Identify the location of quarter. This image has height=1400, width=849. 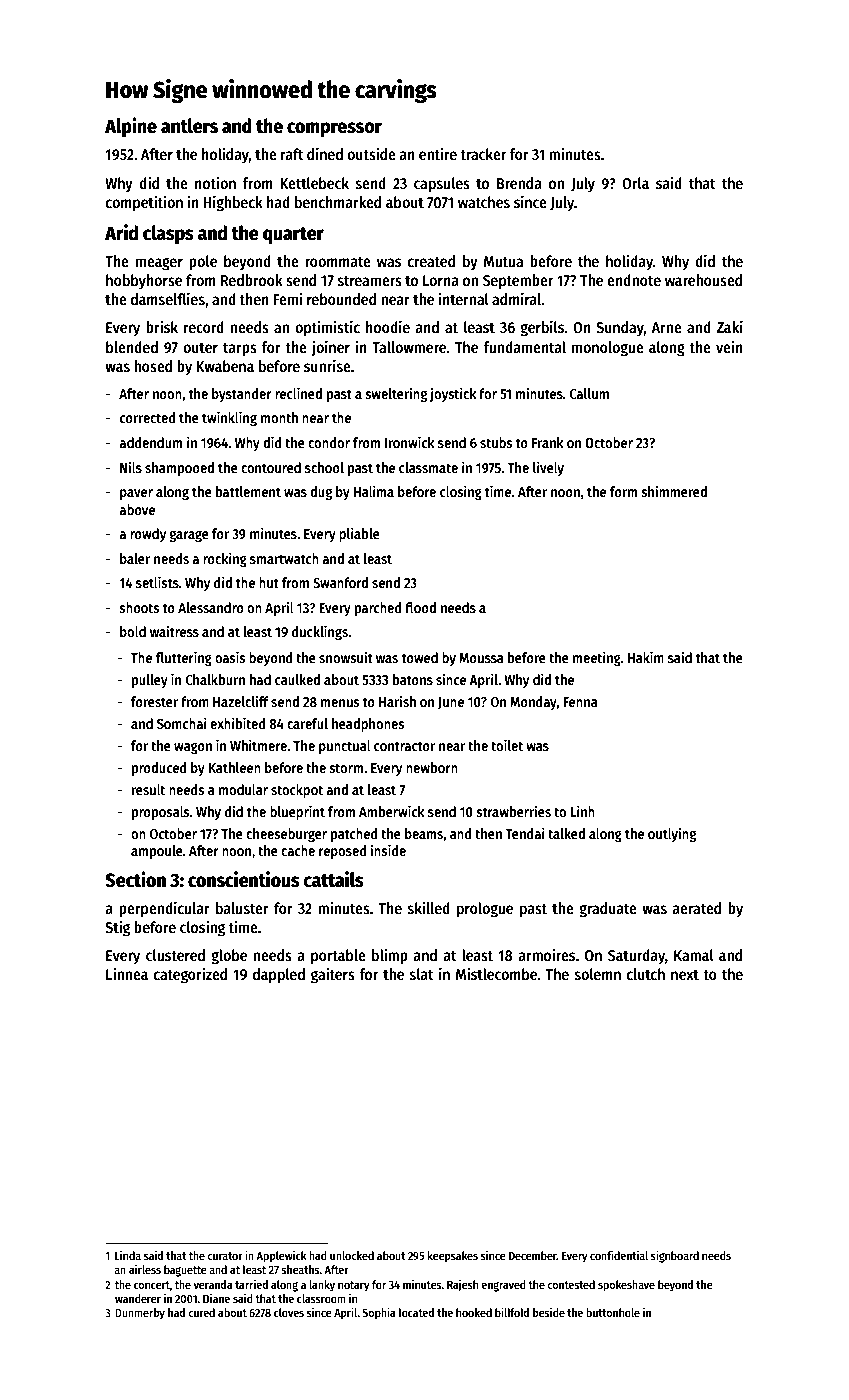
(293, 235).
